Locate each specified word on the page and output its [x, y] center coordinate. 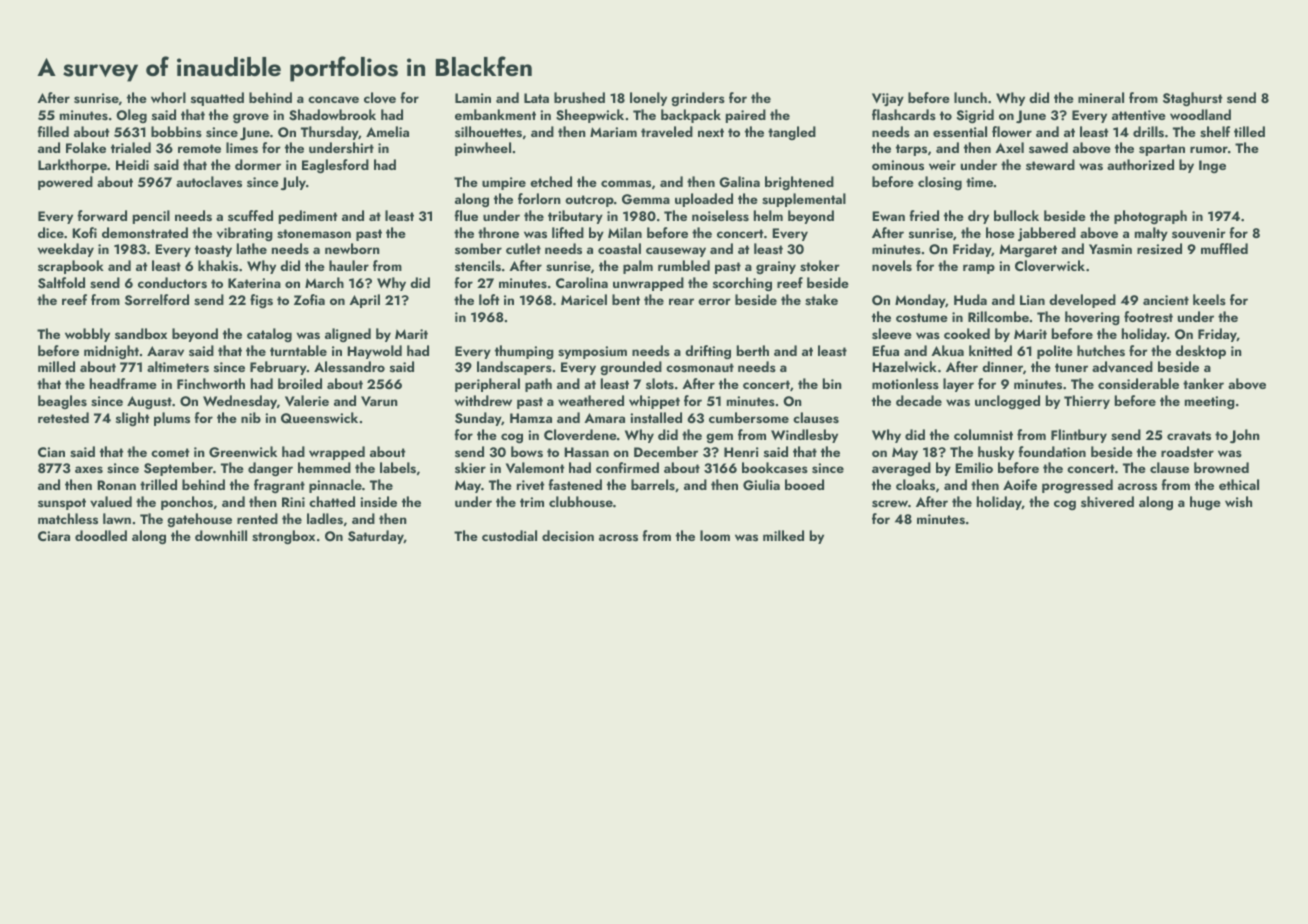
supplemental [804, 200]
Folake [86, 147]
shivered [1107, 501]
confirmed [627, 467]
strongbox [283, 537]
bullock [1016, 215]
